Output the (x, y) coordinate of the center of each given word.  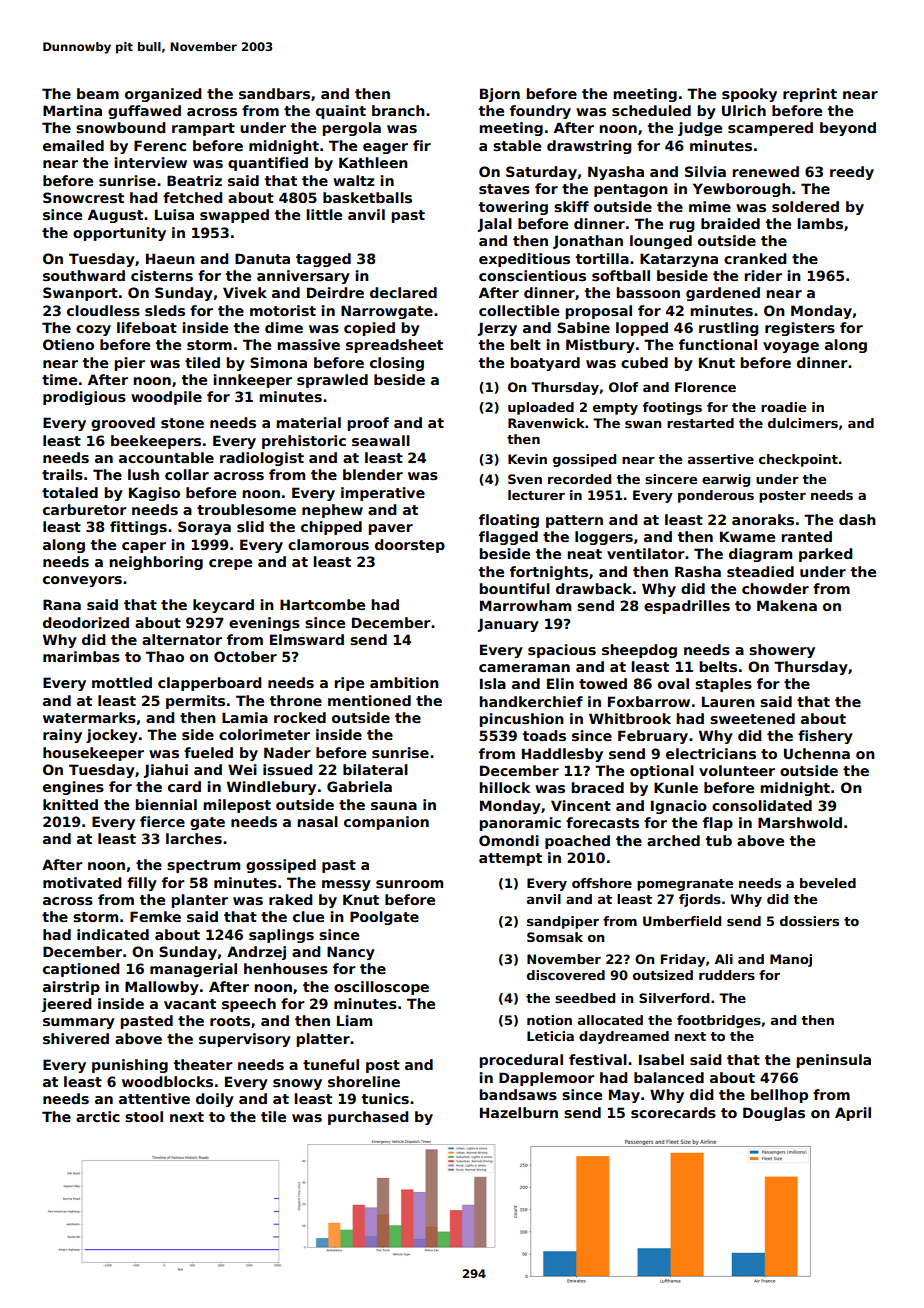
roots (230, 1021)
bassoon (648, 292)
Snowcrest (83, 197)
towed (603, 683)
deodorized (86, 622)
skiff (571, 206)
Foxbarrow (649, 701)
